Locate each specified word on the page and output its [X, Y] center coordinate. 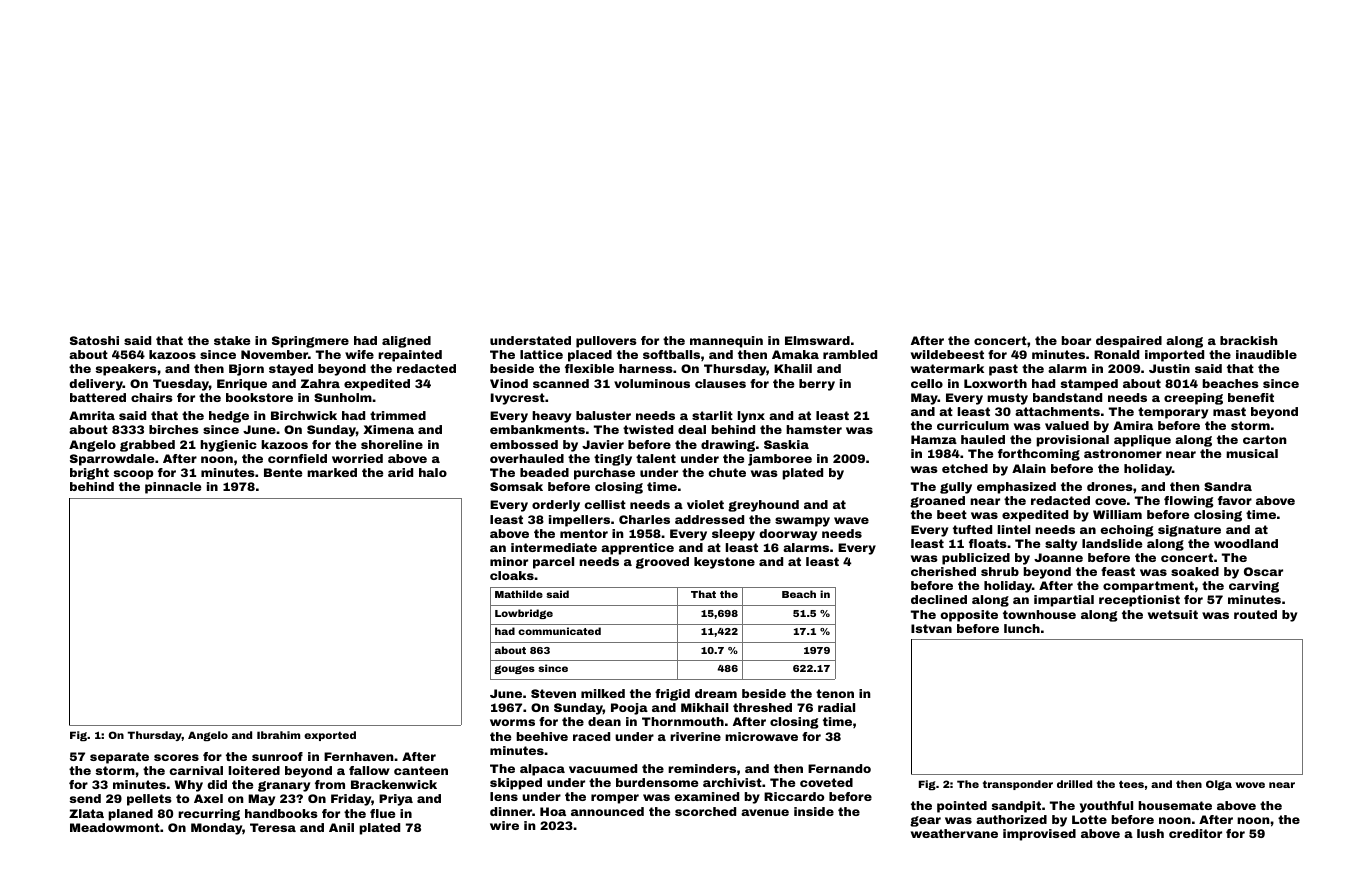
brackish [1249, 340]
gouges [514, 669]
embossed [524, 444]
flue [382, 813]
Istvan [931, 628]
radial [836, 707]
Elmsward [817, 340]
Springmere [310, 342]
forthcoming [1039, 455]
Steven [553, 693]
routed [1255, 614]
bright [89, 474]
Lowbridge [524, 614]
